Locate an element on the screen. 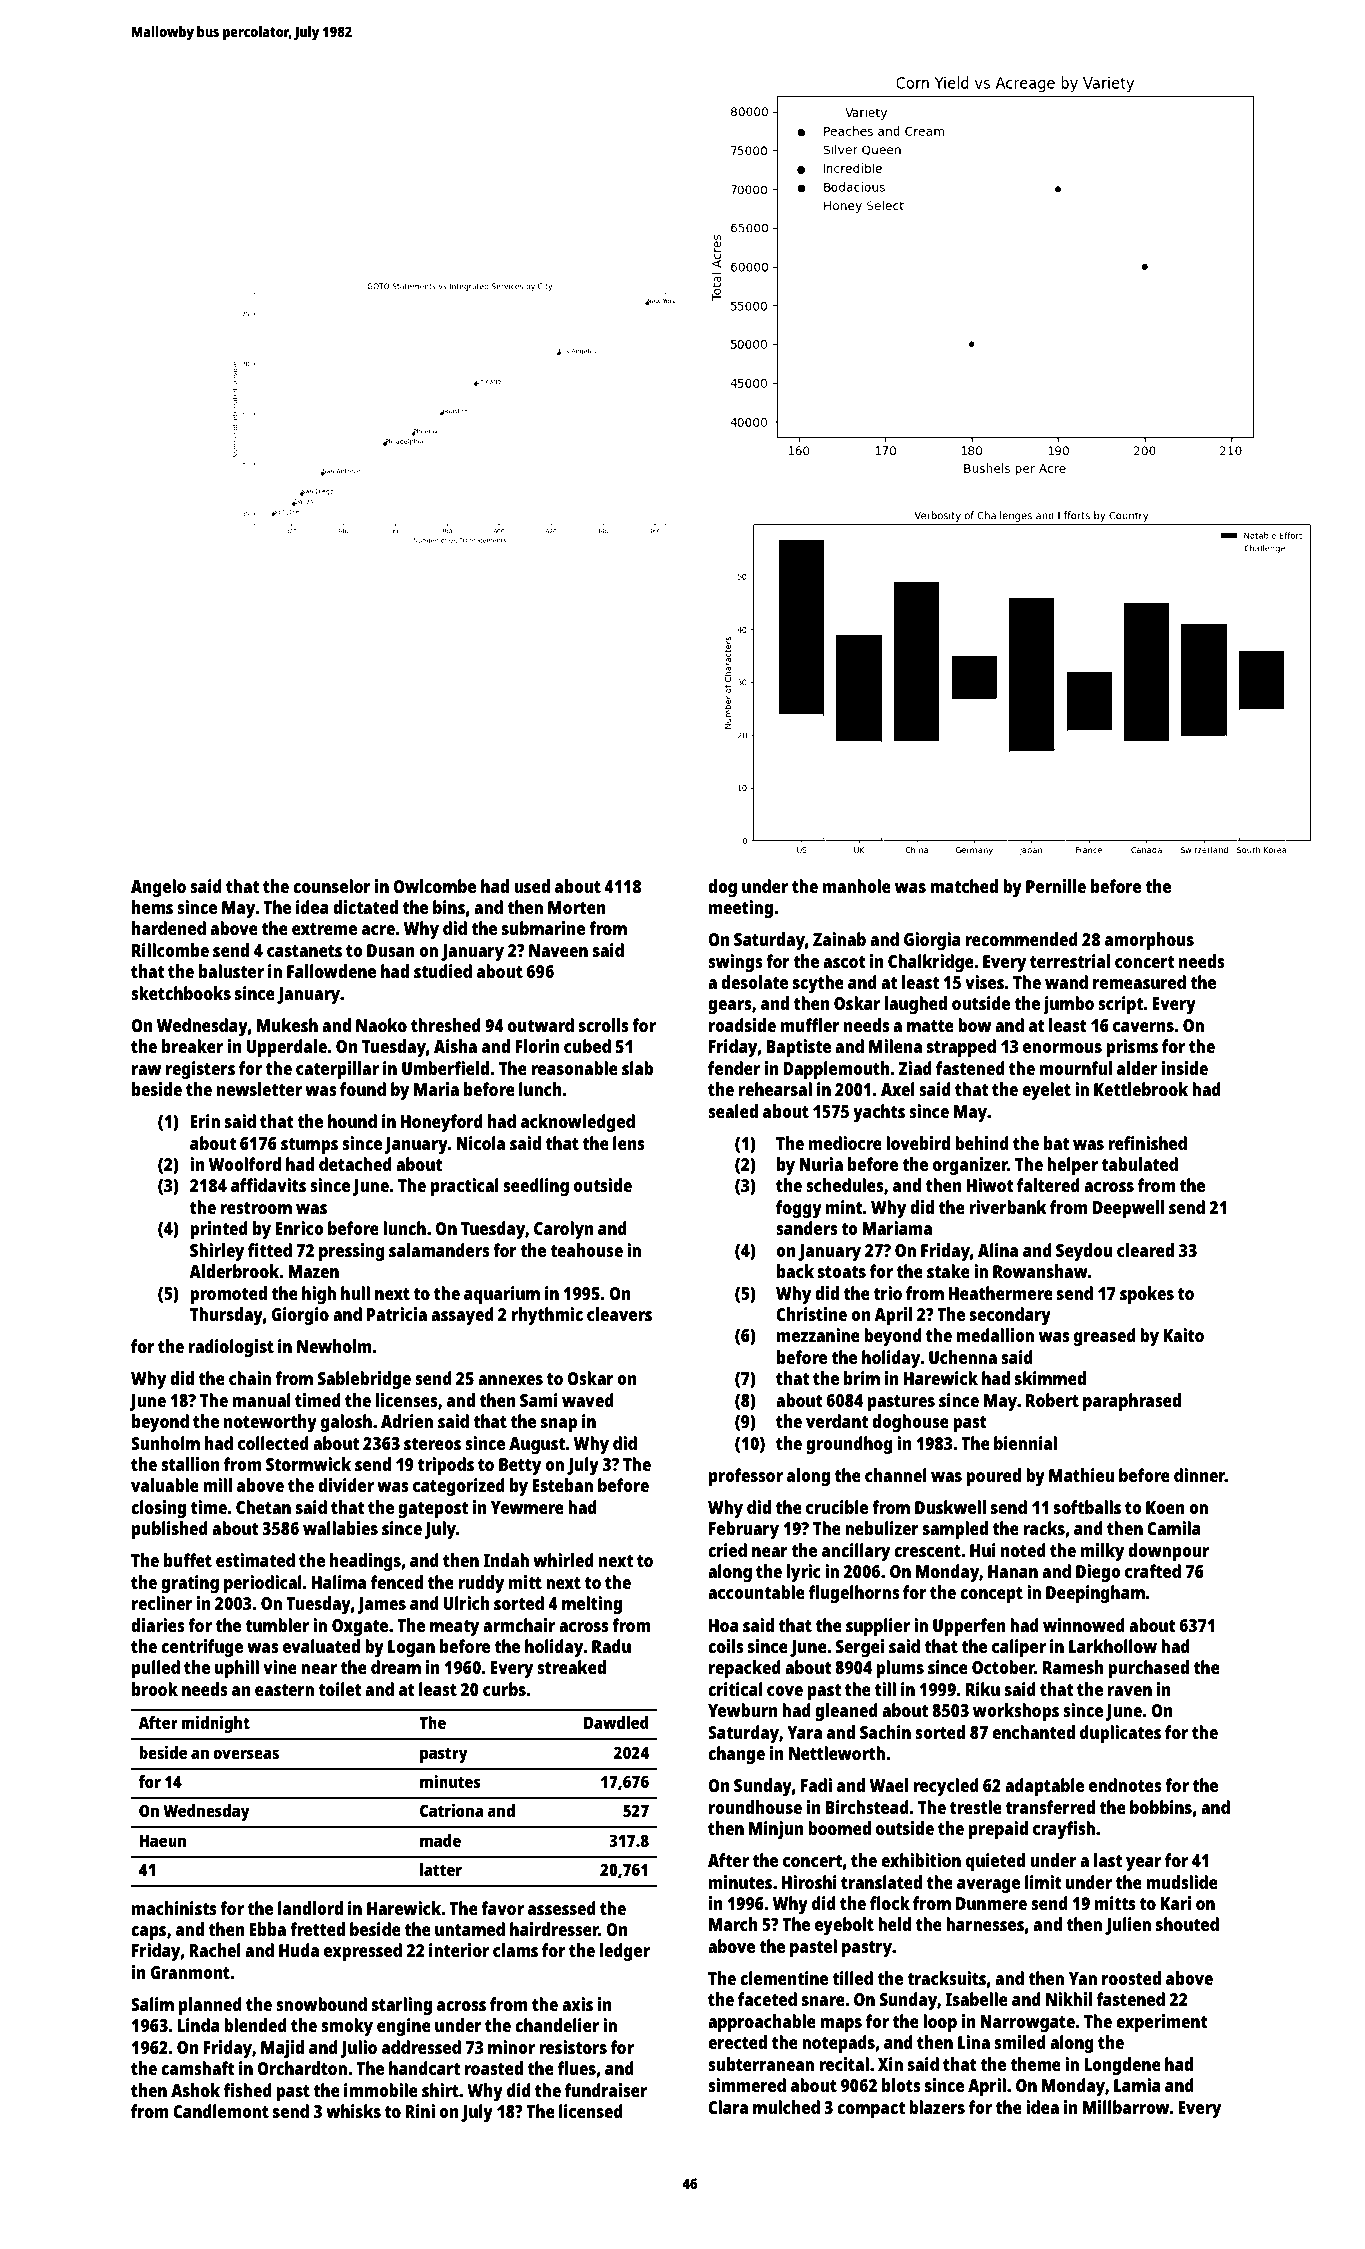 The image size is (1365, 2249). gears is located at coordinates (729, 1007).
